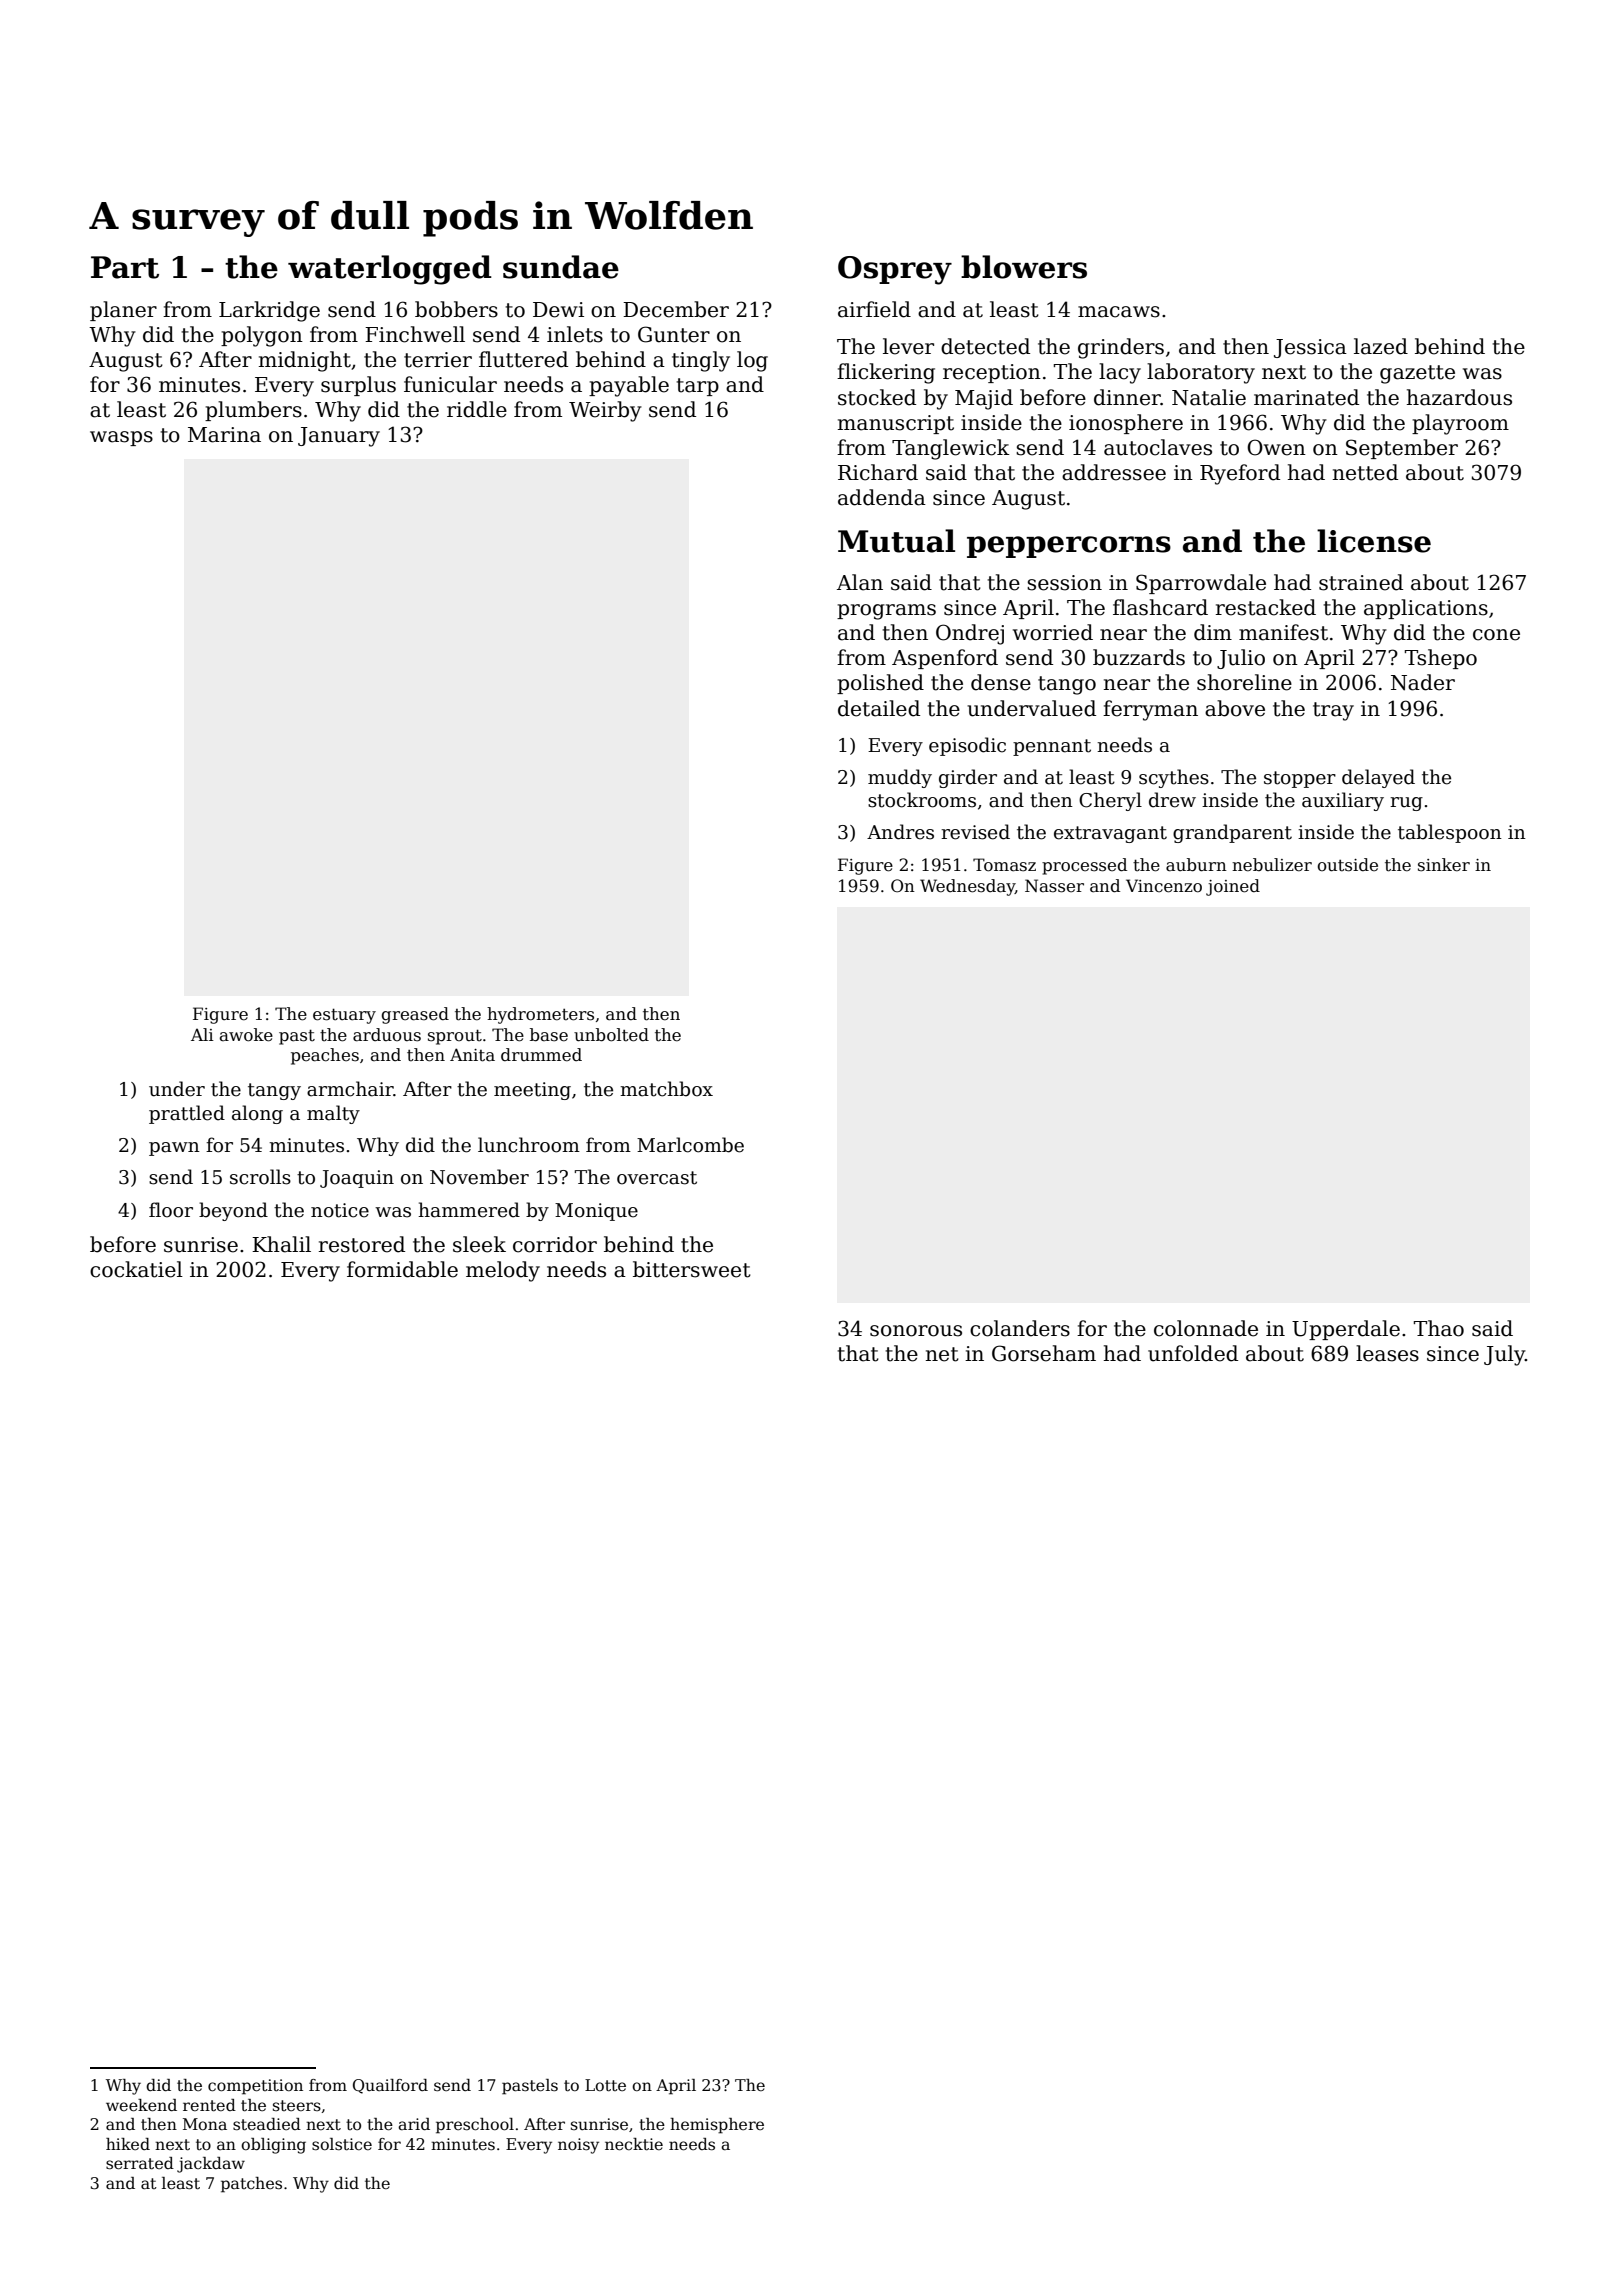 The height and width of the screenshot is (2292, 1620). What do you see at coordinates (255, 2087) in the screenshot?
I see `competition` at bounding box center [255, 2087].
